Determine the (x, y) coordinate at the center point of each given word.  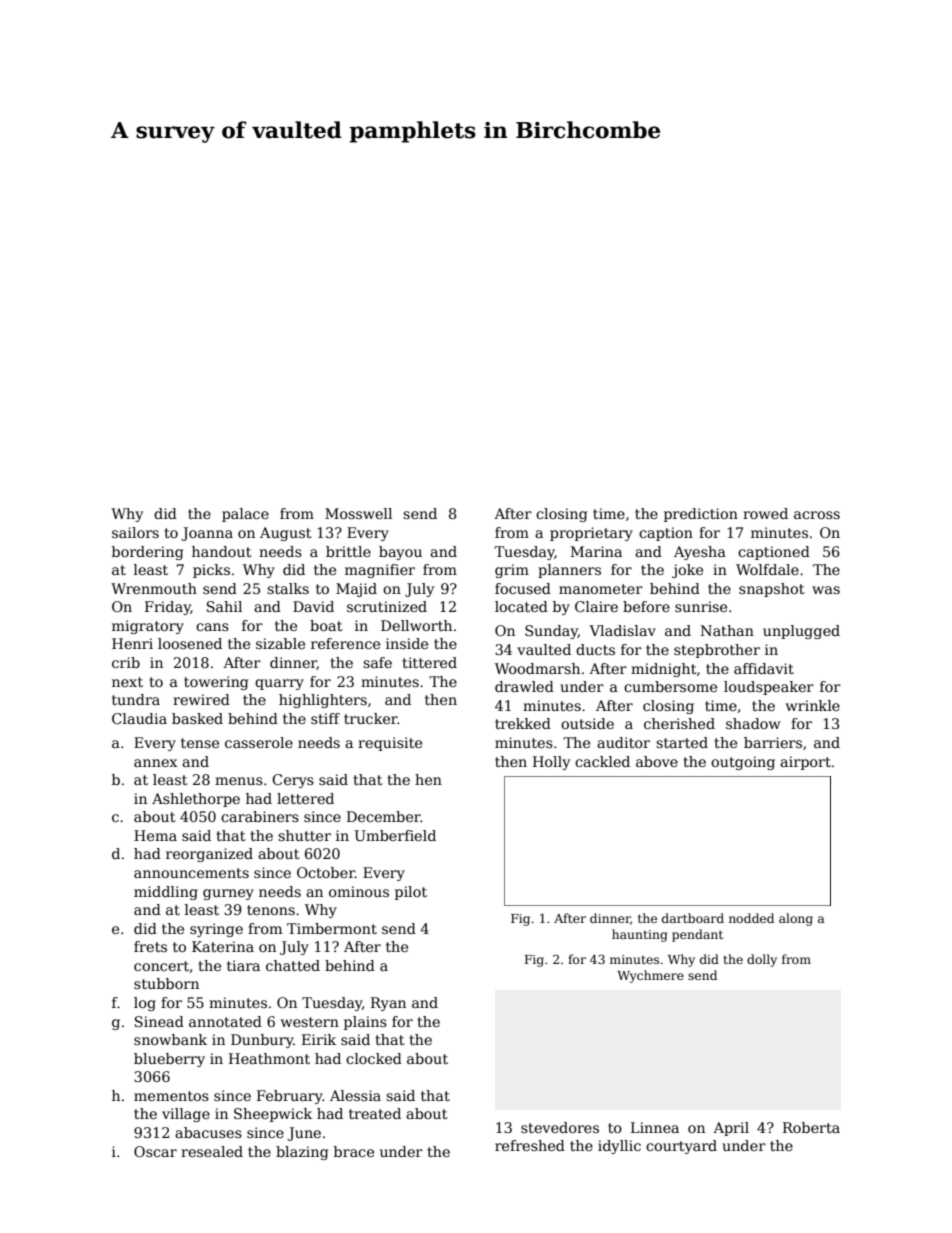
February (290, 1097)
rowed (765, 513)
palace (245, 515)
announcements (191, 873)
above (657, 761)
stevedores (560, 1127)
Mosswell (358, 513)
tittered (429, 662)
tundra (136, 699)
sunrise (701, 606)
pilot (411, 893)
